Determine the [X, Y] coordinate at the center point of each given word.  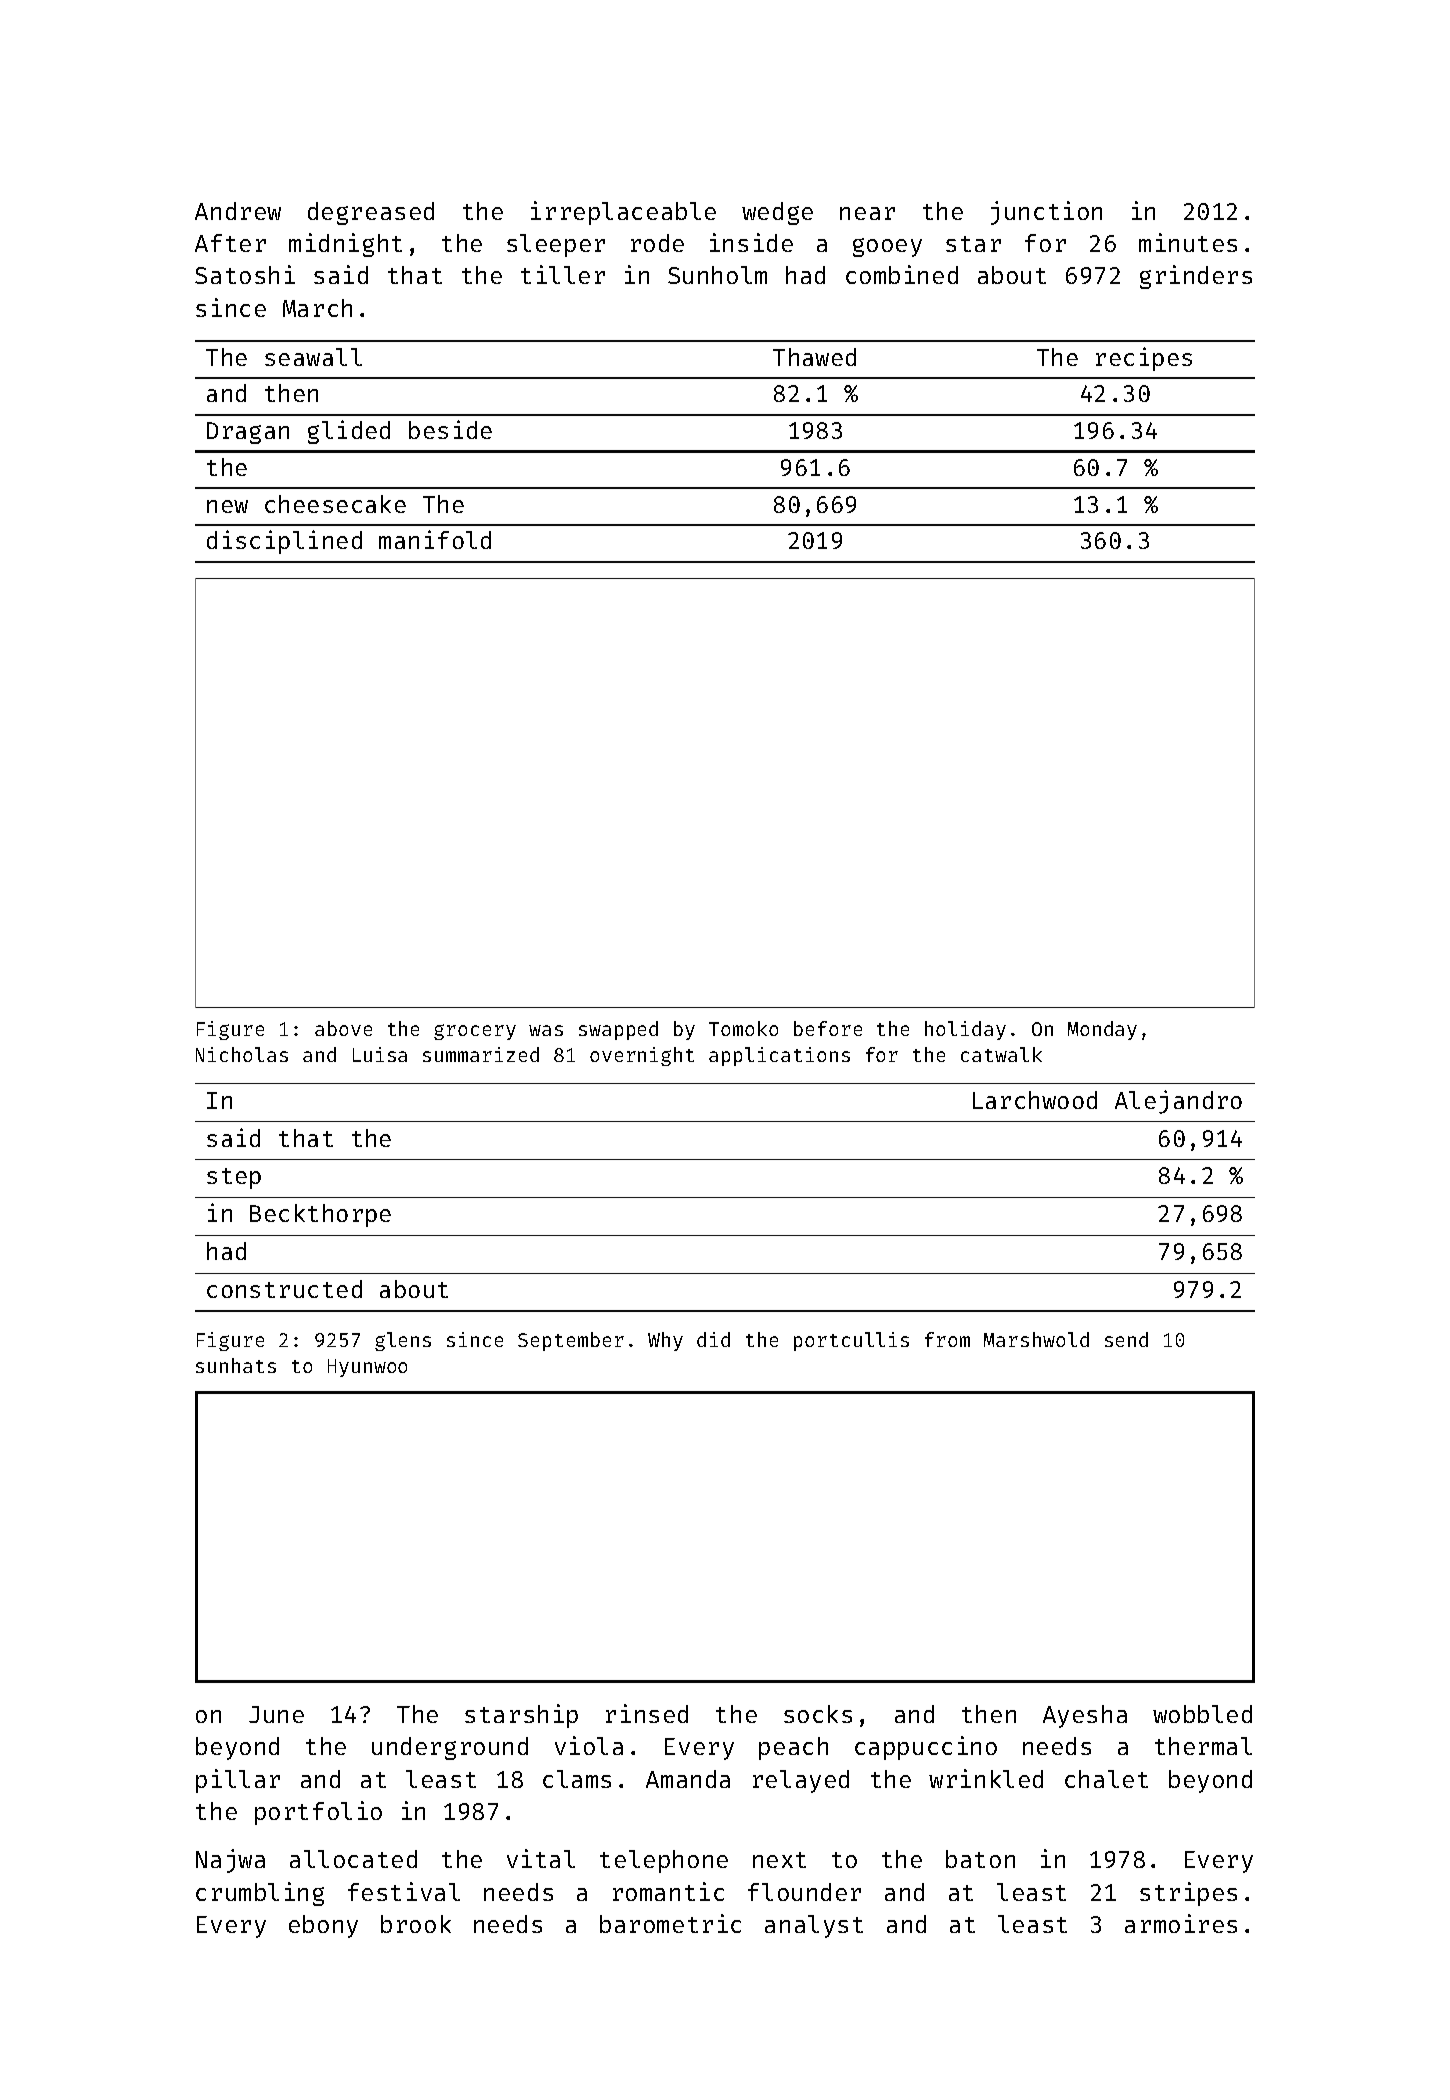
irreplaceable [623, 213]
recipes [1144, 359]
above [343, 1028]
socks [818, 1714]
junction [1046, 213]
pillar [238, 1781]
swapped [618, 1030]
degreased [371, 213]
